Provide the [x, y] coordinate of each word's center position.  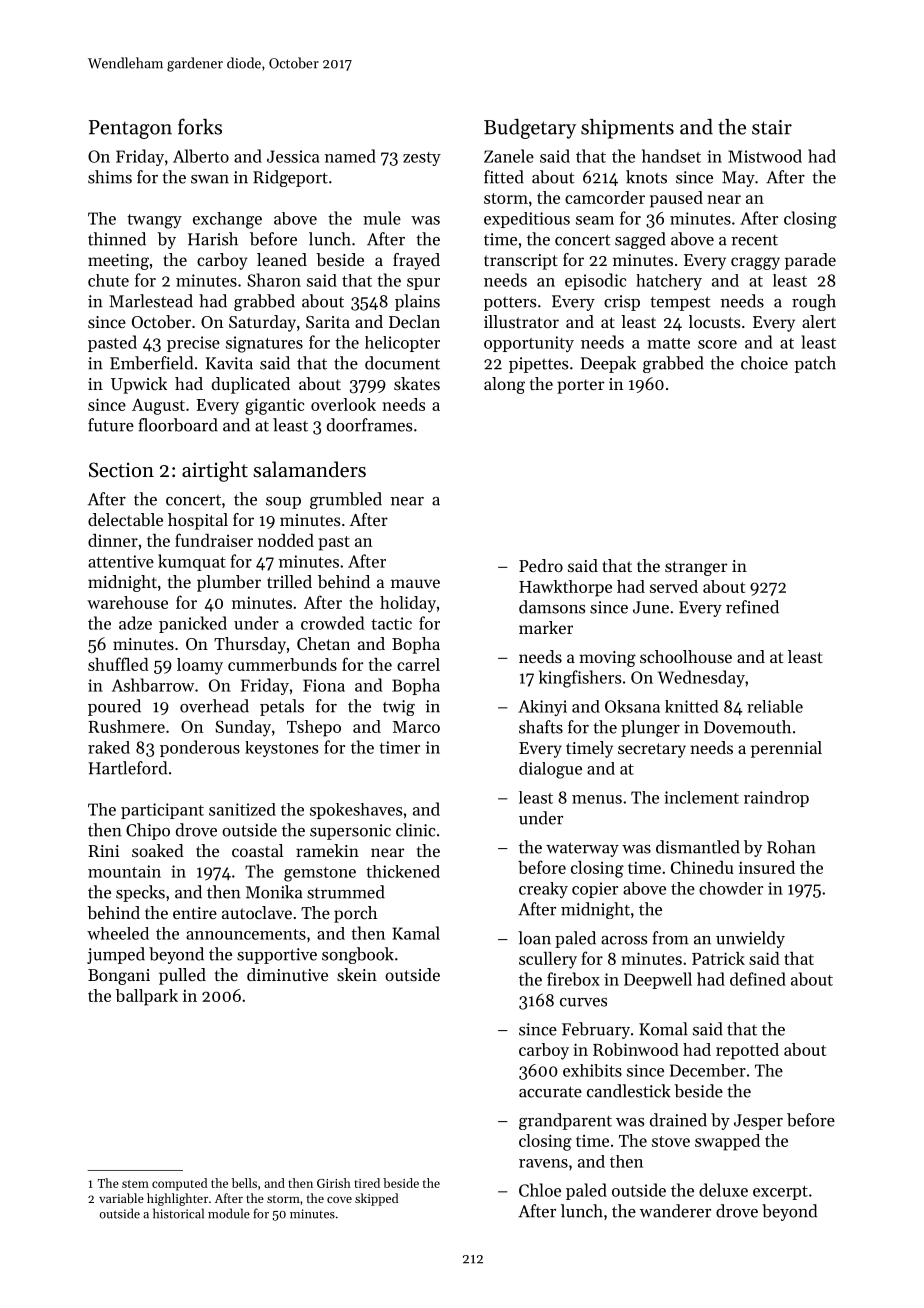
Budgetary [530, 129]
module [229, 1213]
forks [200, 126]
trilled [289, 581]
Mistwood [765, 156]
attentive [121, 561]
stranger [696, 568]
